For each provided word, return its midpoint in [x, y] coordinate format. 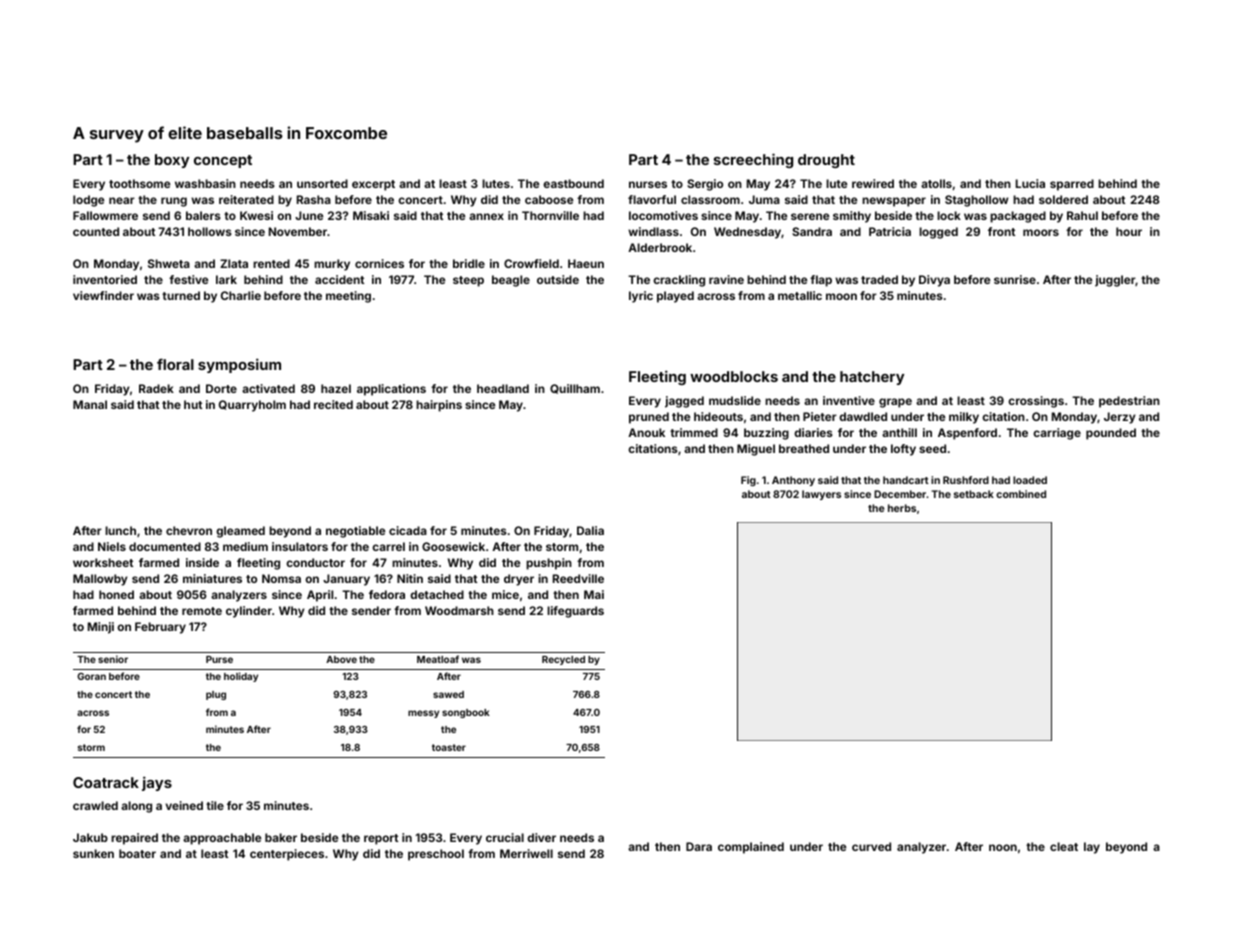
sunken [93, 853]
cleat [1064, 846]
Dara [699, 846]
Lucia [1030, 183]
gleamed [240, 532]
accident [339, 279]
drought [826, 161]
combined [1021, 494]
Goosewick [453, 546]
